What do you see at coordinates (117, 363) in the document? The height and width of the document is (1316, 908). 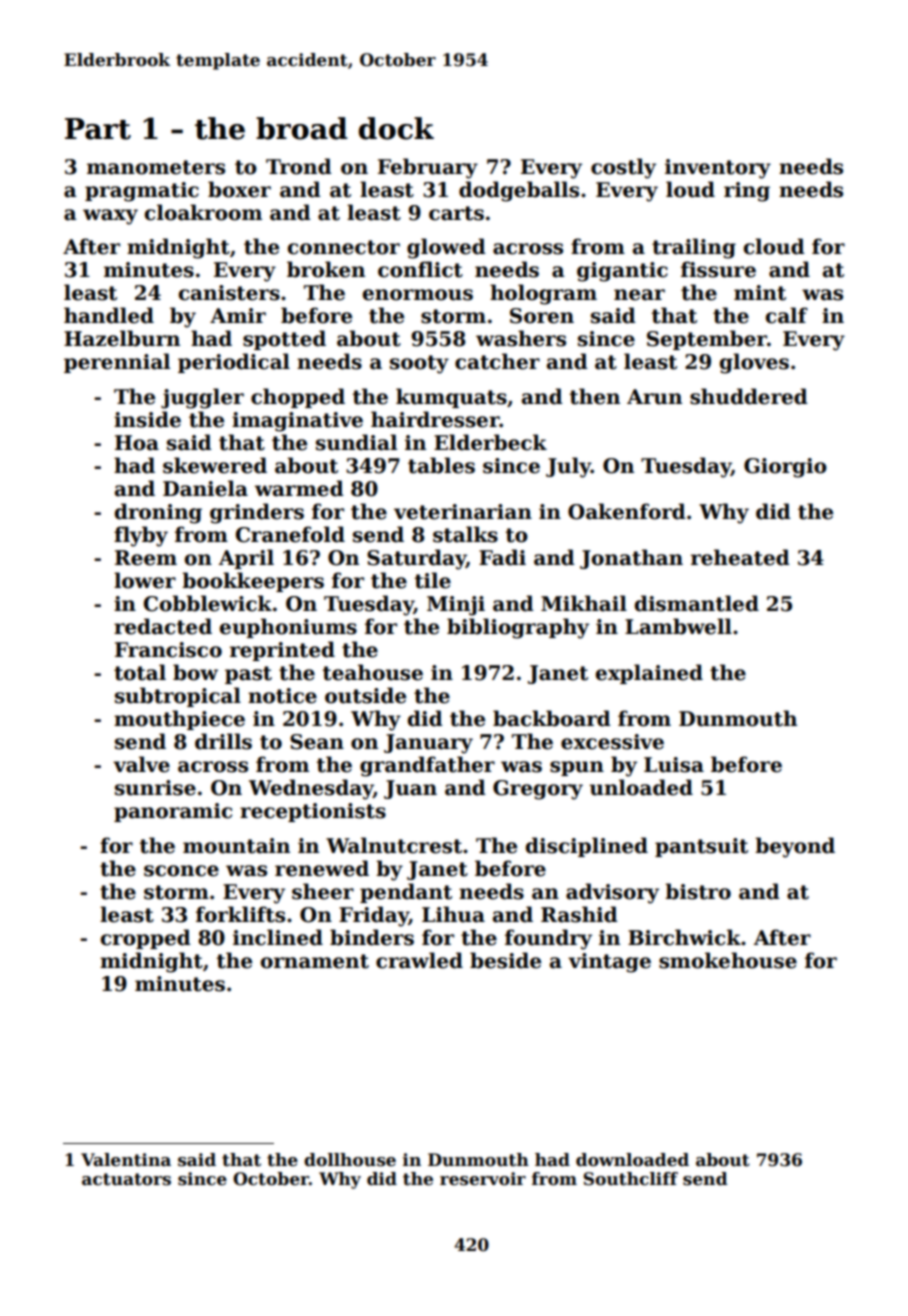 I see `perennial` at bounding box center [117, 363].
